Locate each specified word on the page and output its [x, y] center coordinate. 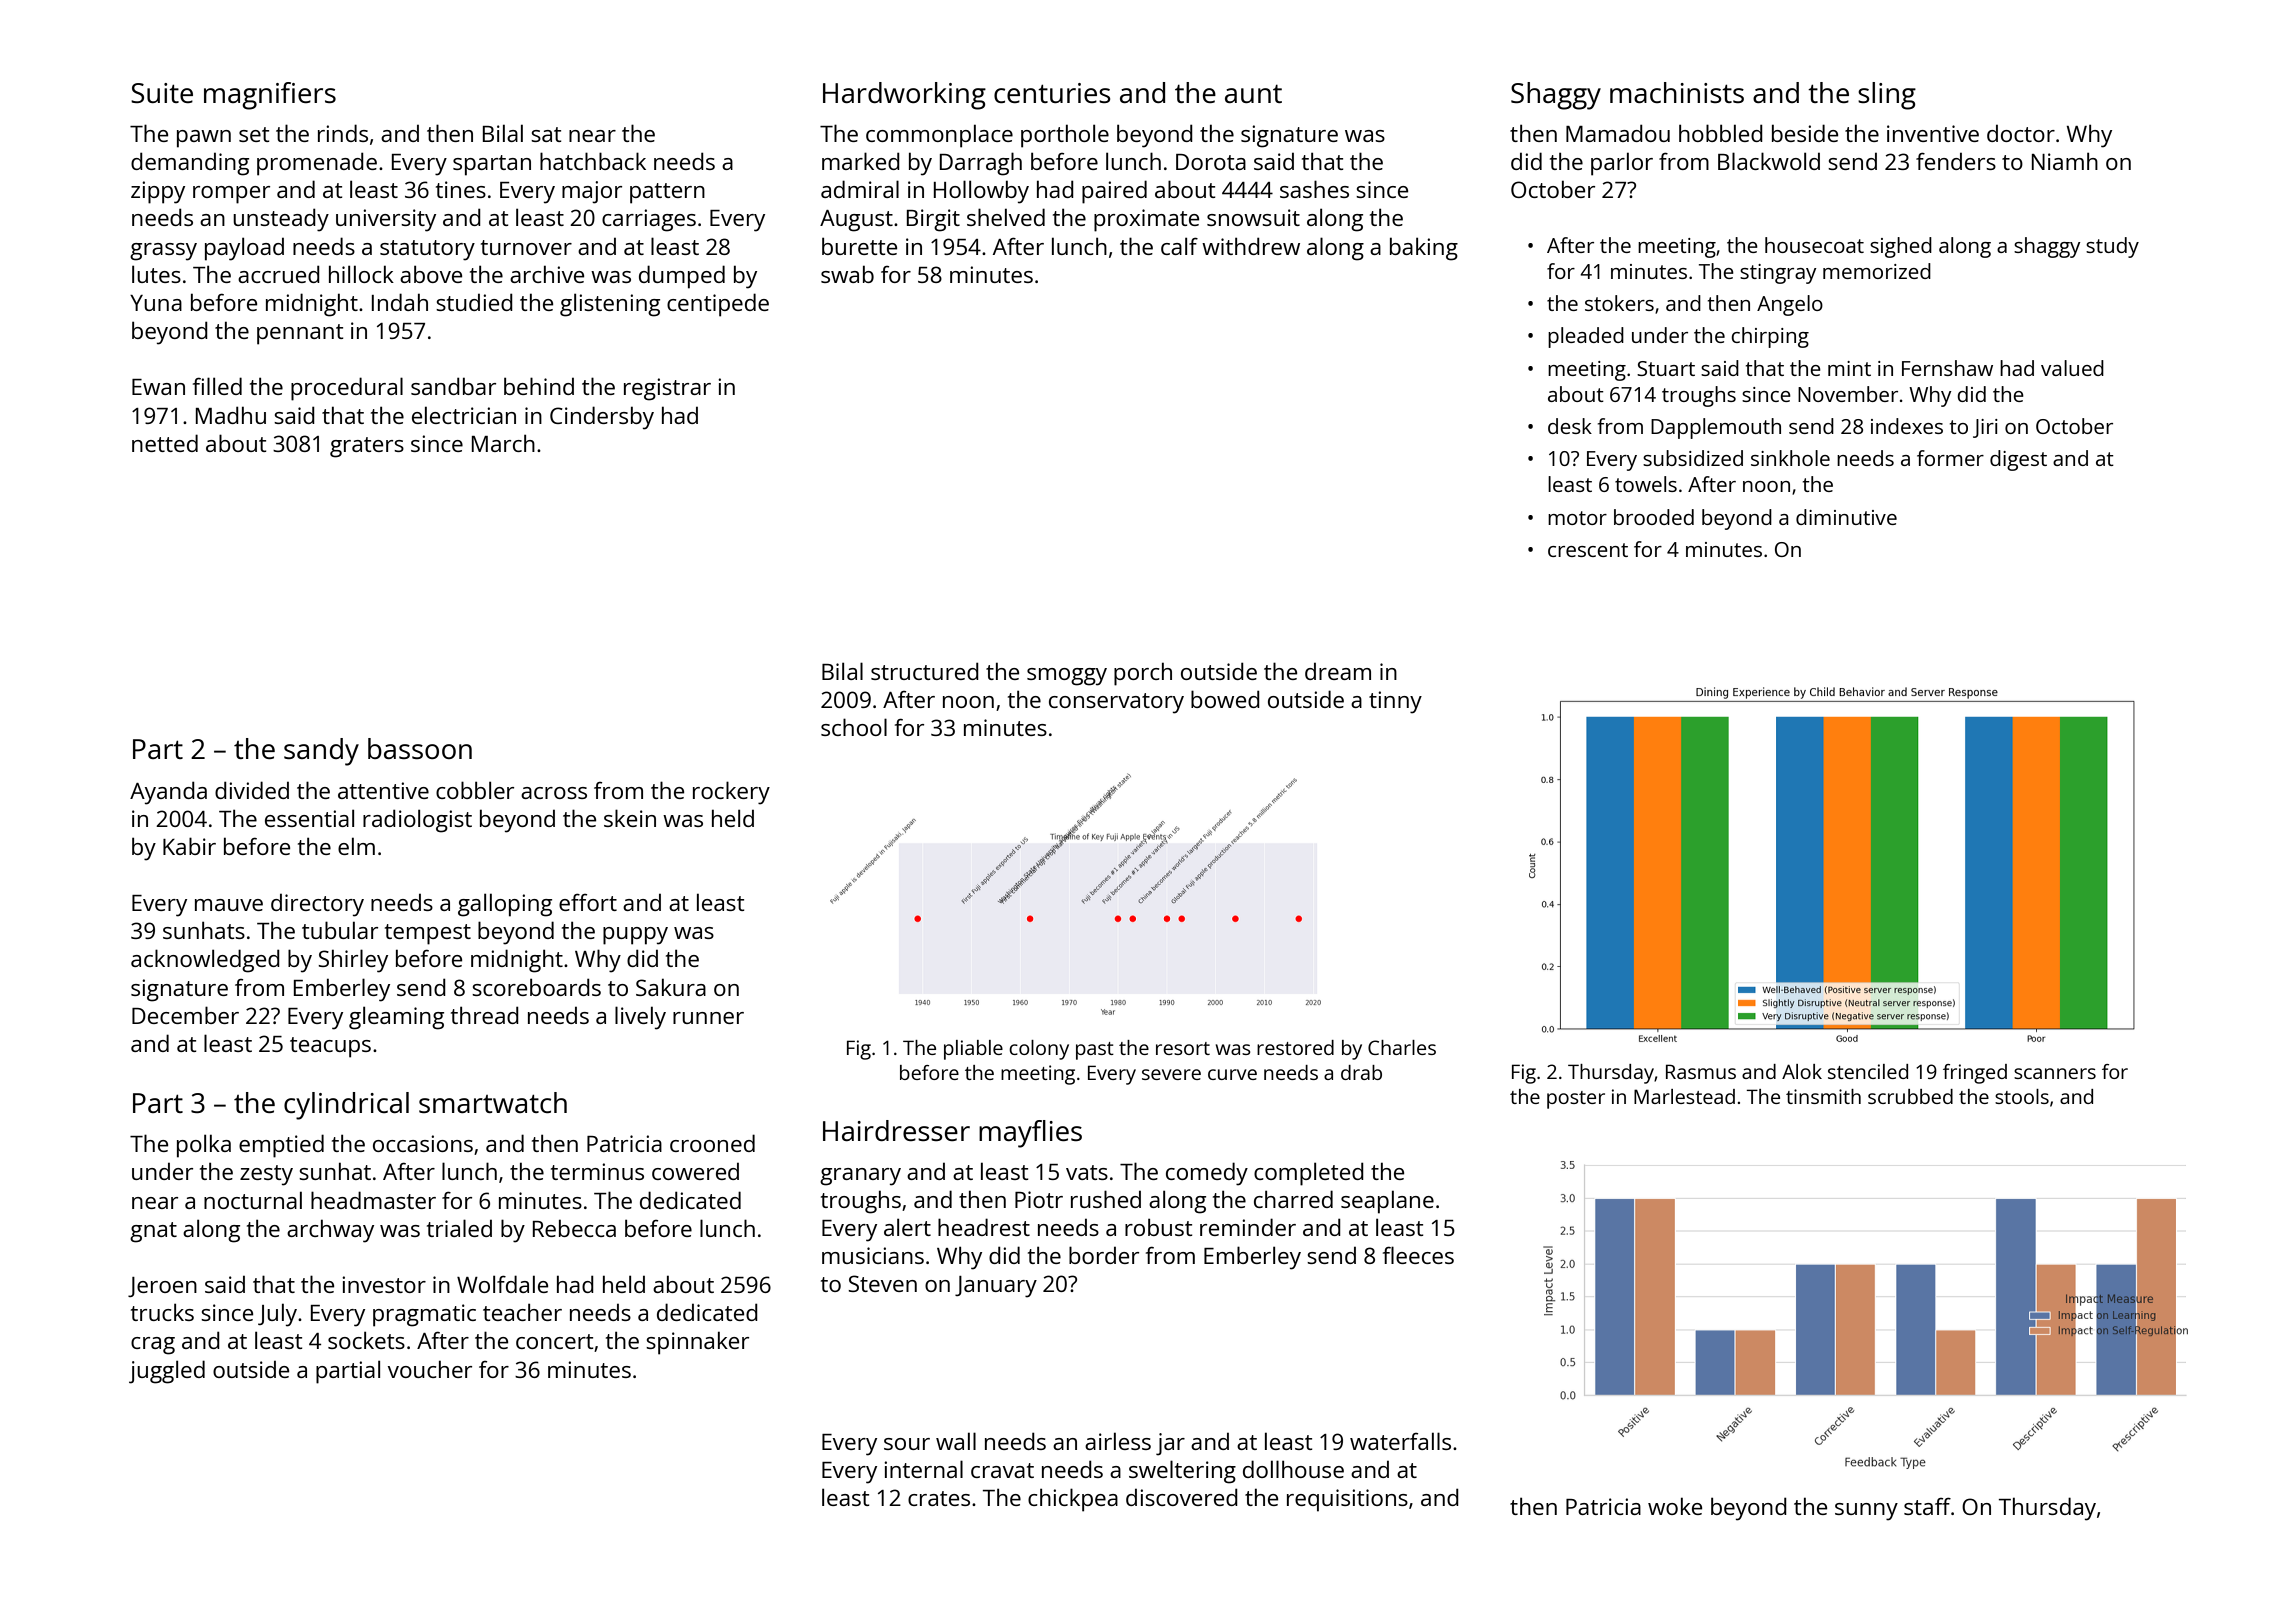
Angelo [1790, 305]
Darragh [981, 164]
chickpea [1073, 1500]
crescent [1588, 550]
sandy [321, 752]
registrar [667, 389]
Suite [162, 93]
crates [939, 1498]
